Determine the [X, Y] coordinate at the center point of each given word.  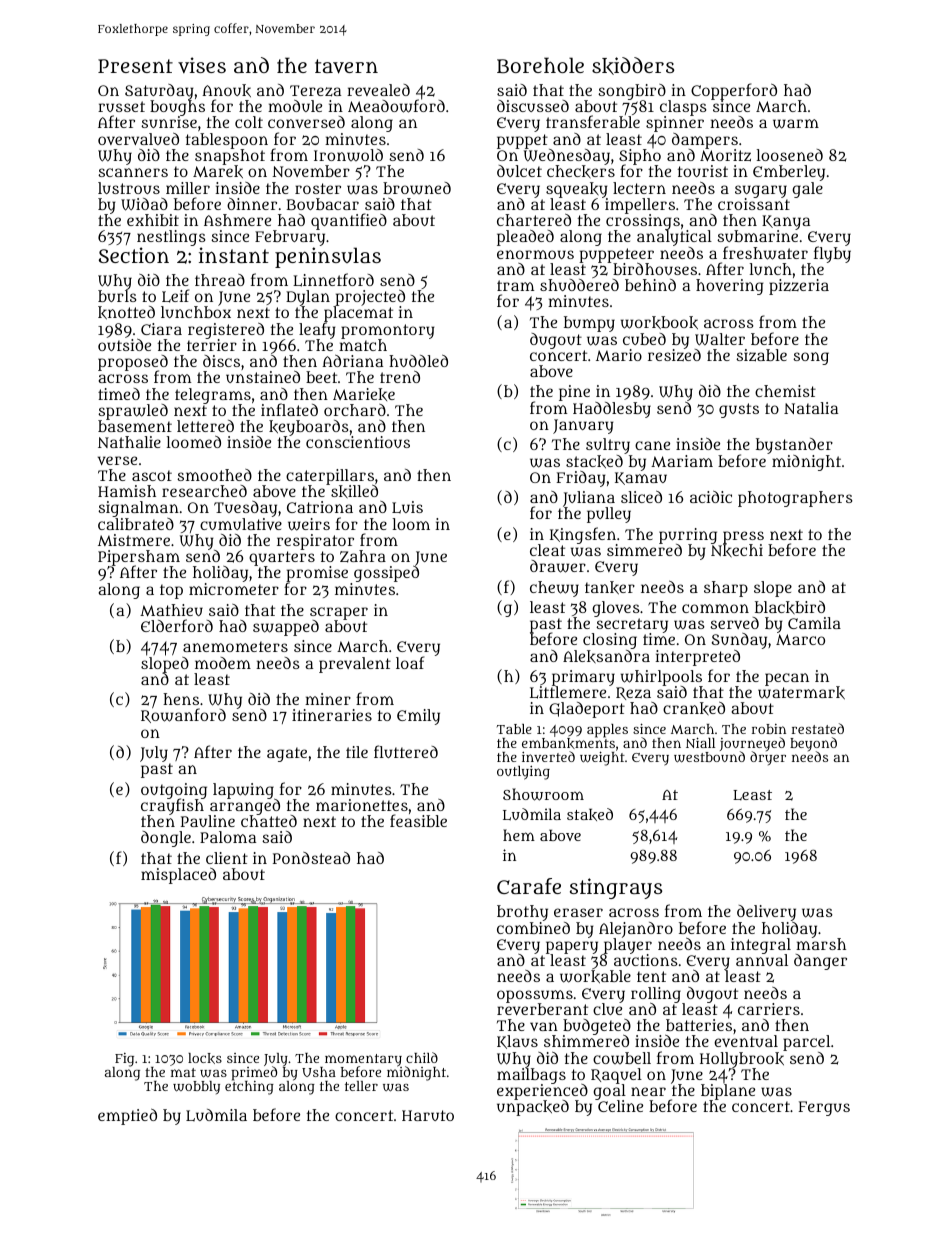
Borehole [540, 65]
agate [287, 754]
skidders [633, 66]
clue [607, 1009]
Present [135, 66]
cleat [547, 550]
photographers [795, 499]
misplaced [178, 876]
